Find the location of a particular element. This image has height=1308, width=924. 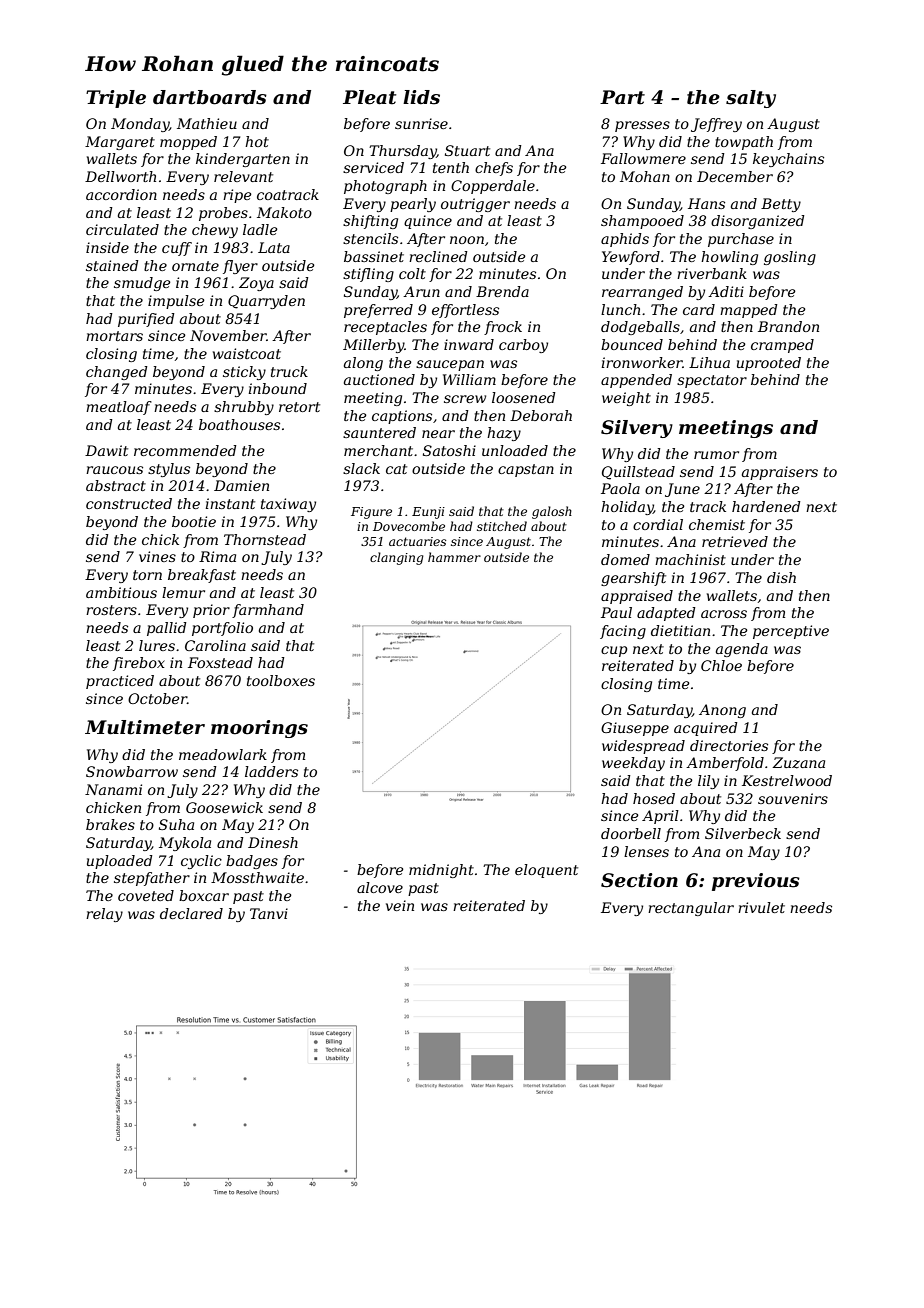

Dovecombe is located at coordinates (409, 526).
